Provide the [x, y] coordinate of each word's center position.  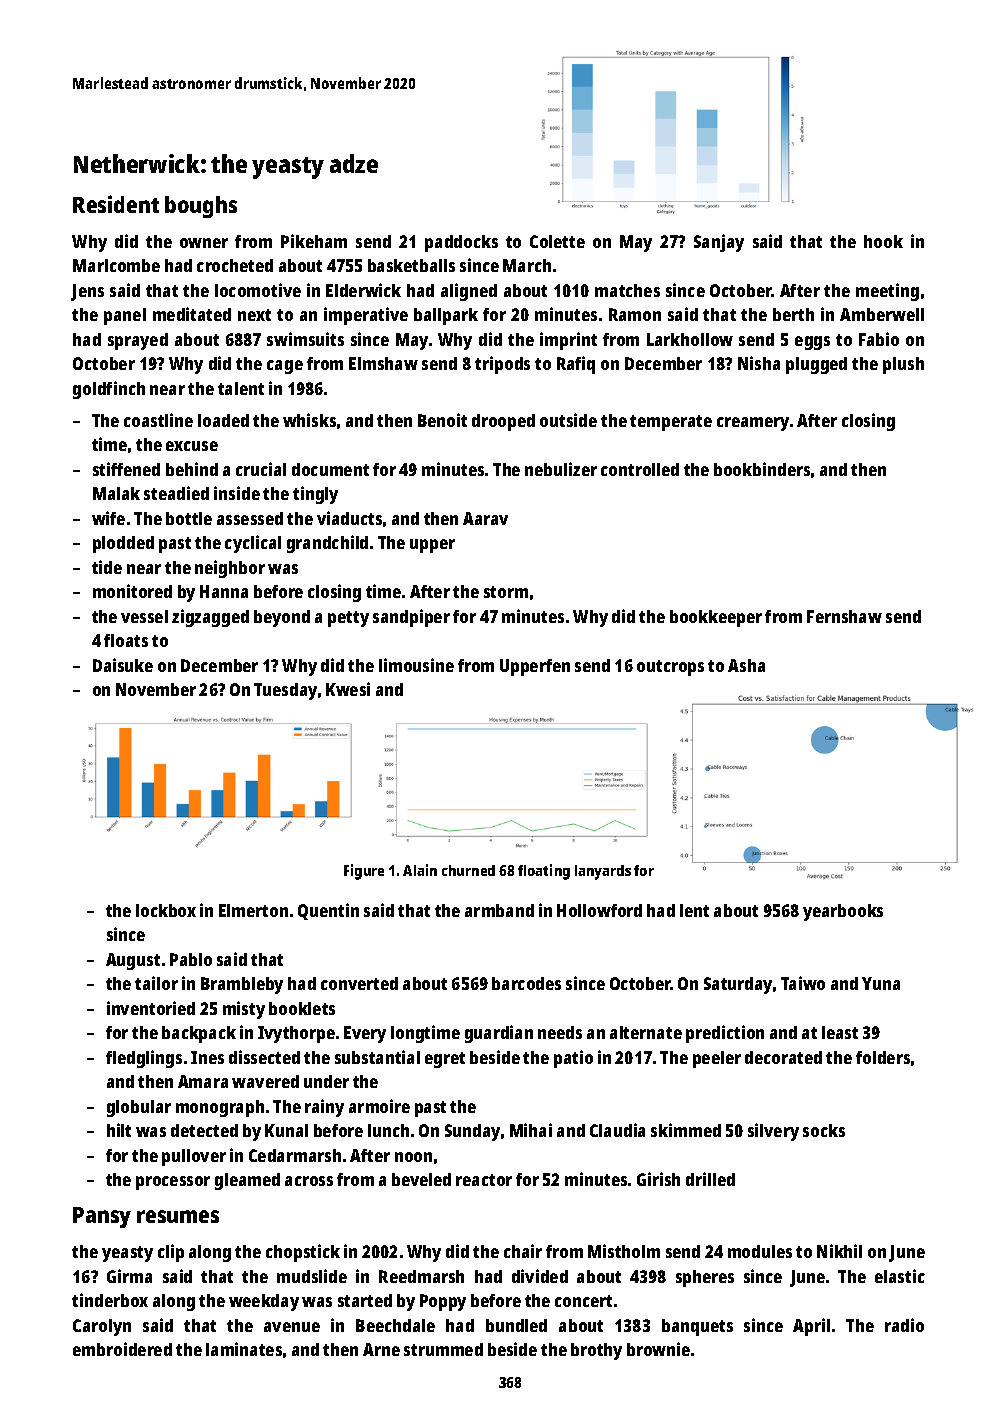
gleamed [247, 1181]
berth [793, 314]
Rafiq [576, 365]
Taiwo [803, 983]
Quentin [328, 911]
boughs [201, 207]
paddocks [461, 243]
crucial [261, 469]
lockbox [166, 910]
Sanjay [719, 243]
